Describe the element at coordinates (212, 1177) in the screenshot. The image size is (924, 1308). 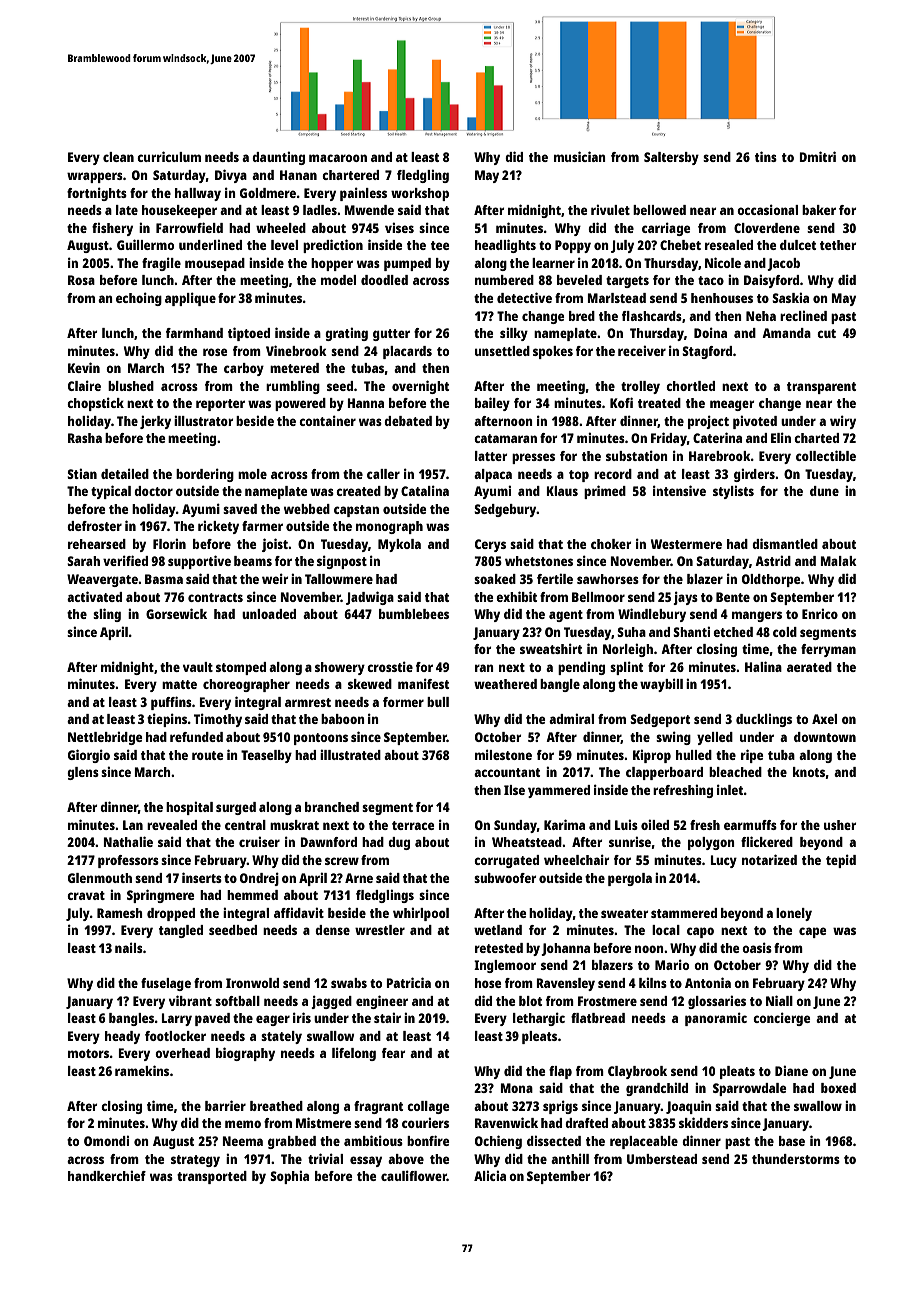
I see `transported` at that location.
